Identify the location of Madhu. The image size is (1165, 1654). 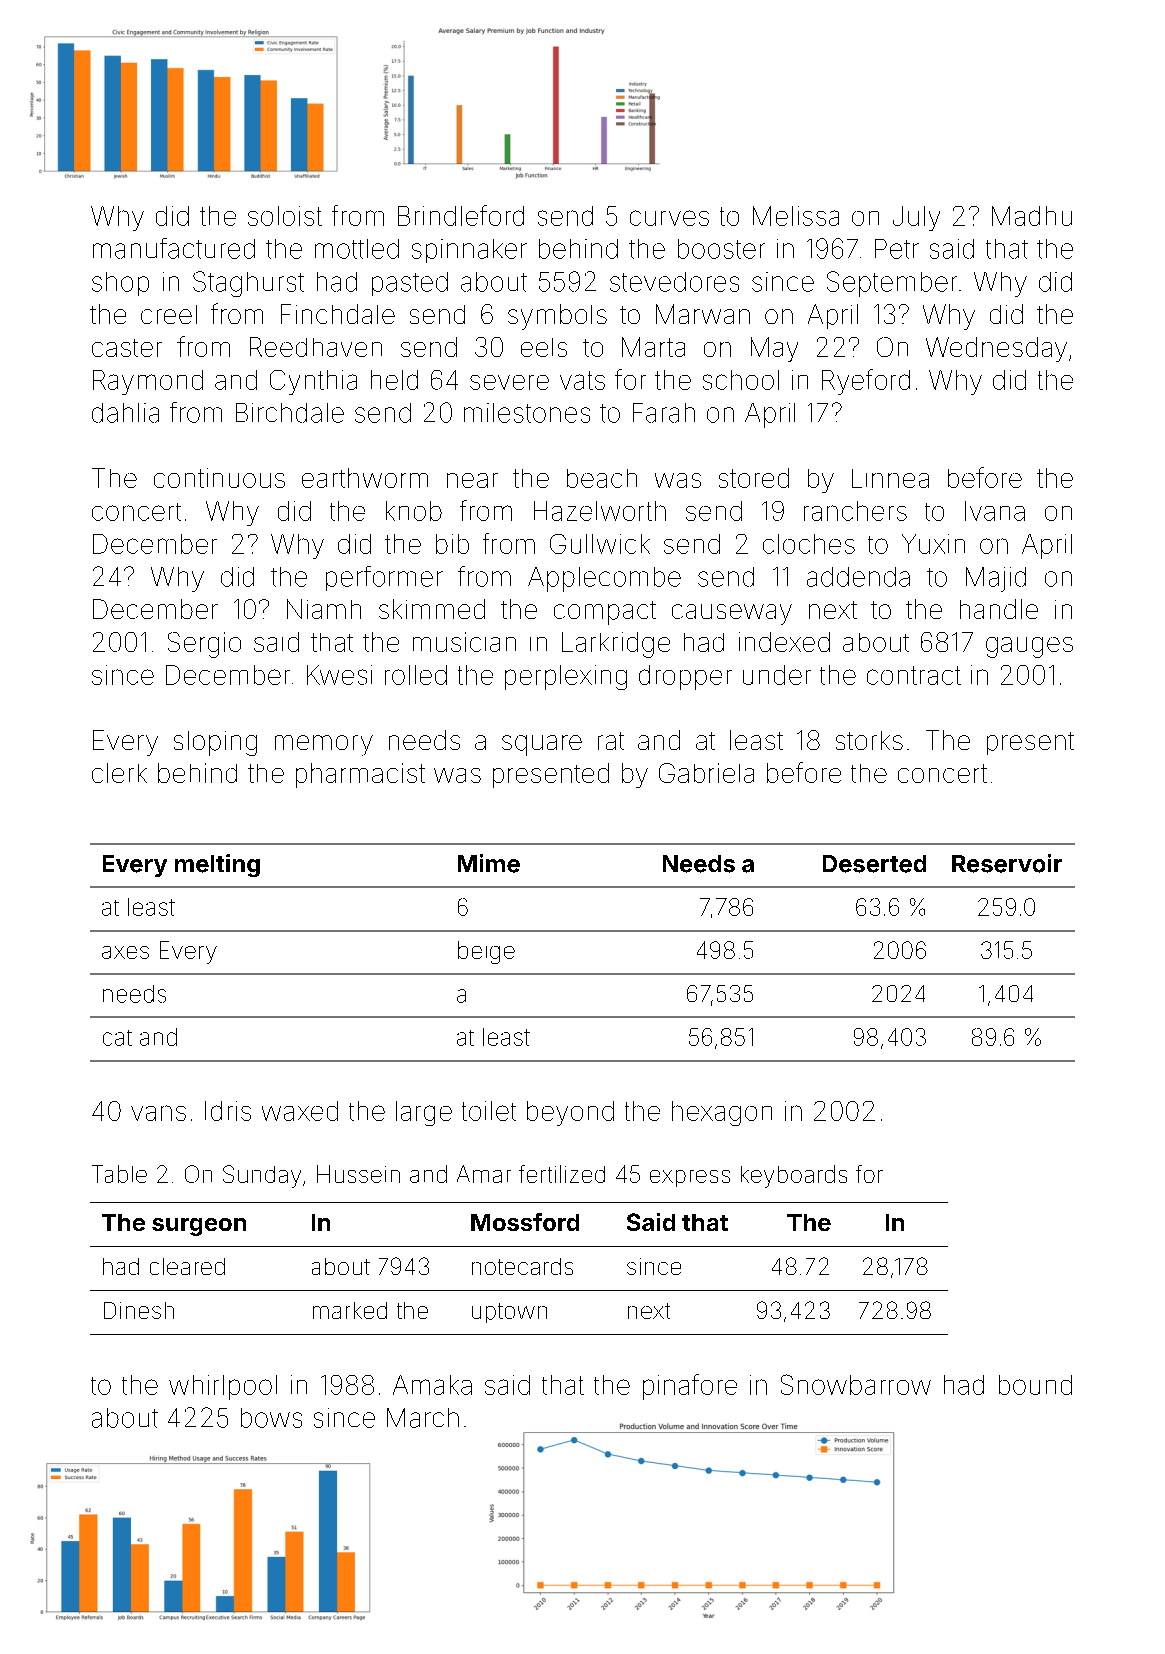
(1032, 216).
